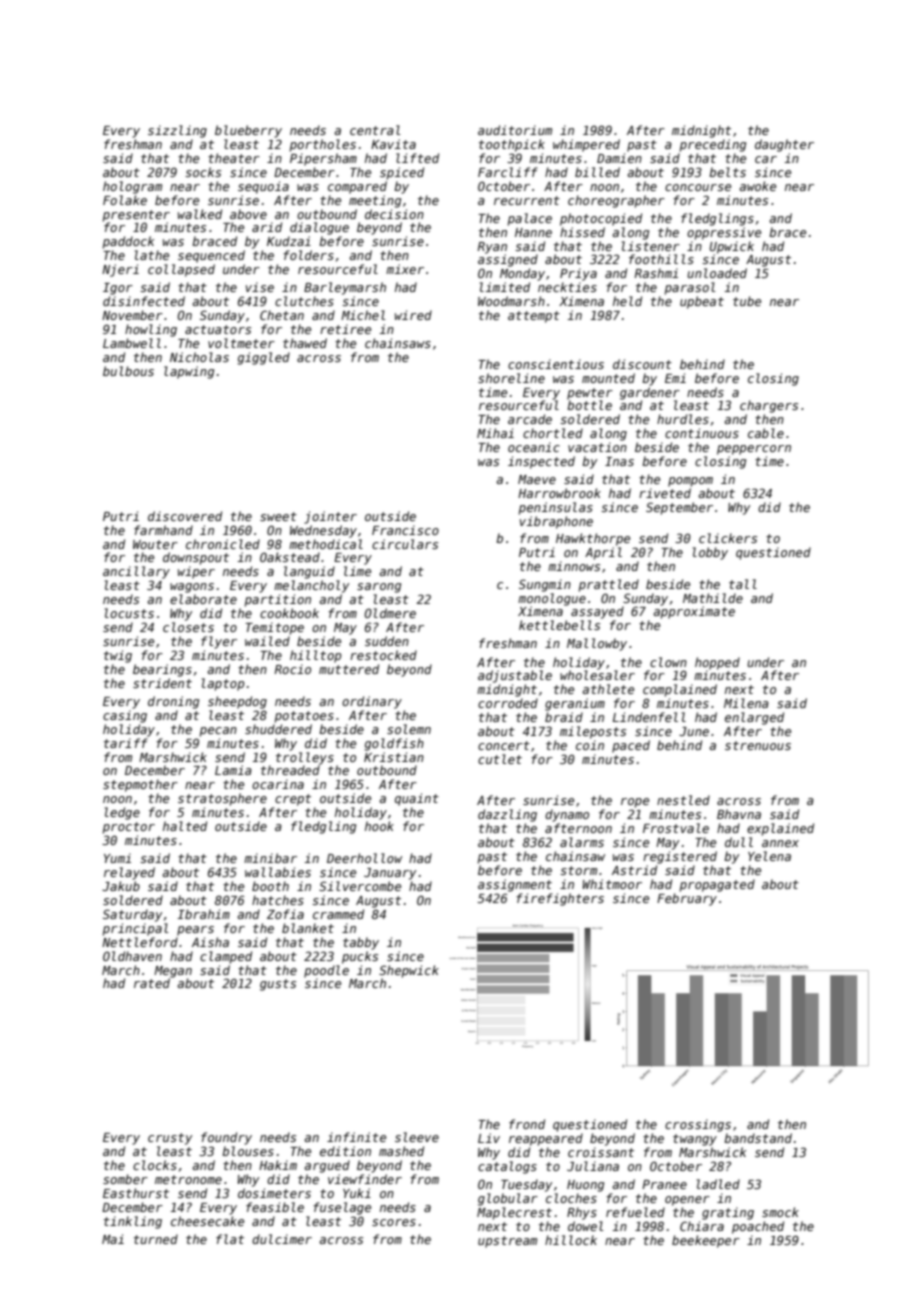 Image resolution: width=924 pixels, height=1308 pixels. I want to click on sequenced, so click(211, 256).
